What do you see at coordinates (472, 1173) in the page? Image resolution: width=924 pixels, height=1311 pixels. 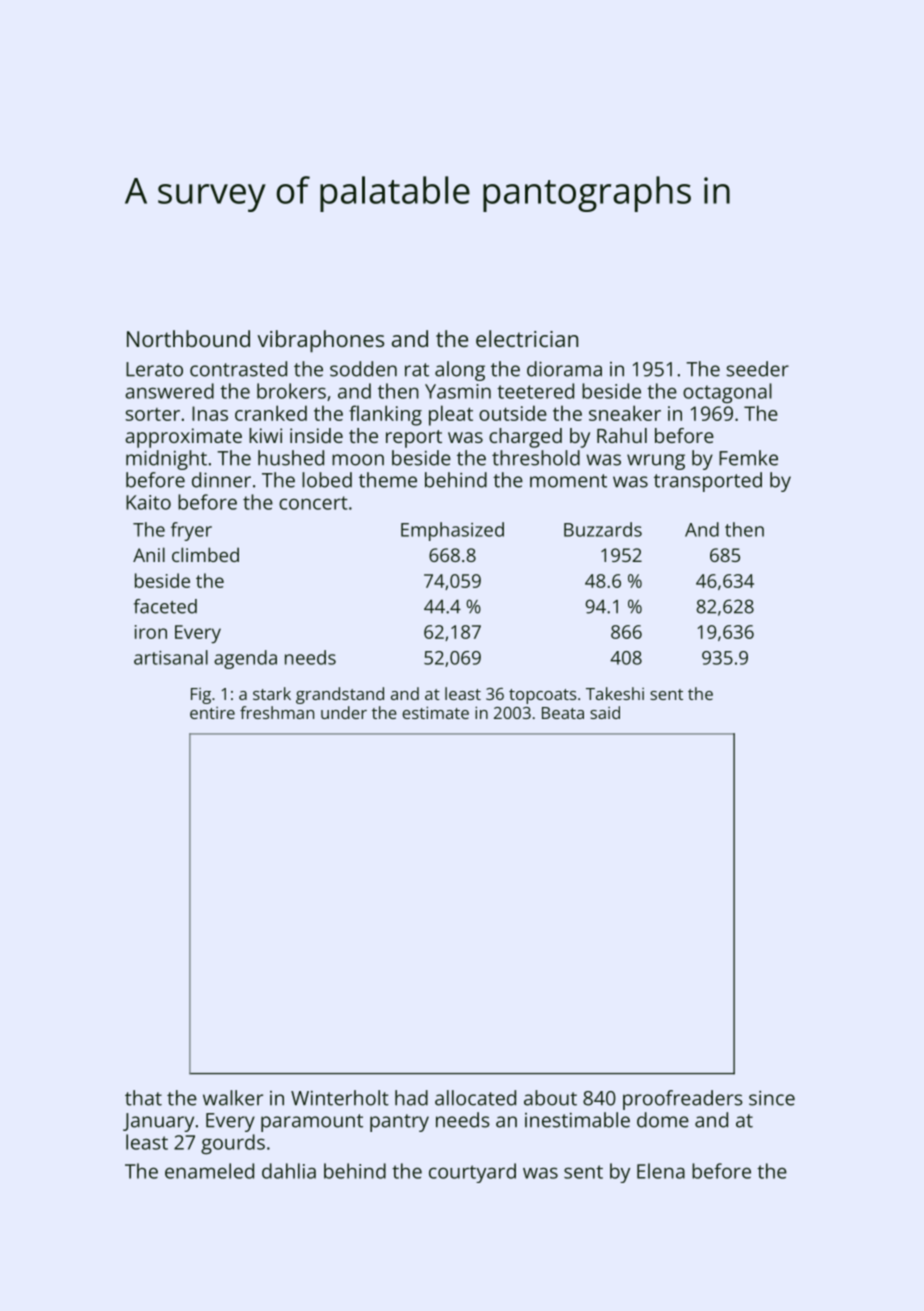 I see `courtyard` at bounding box center [472, 1173].
